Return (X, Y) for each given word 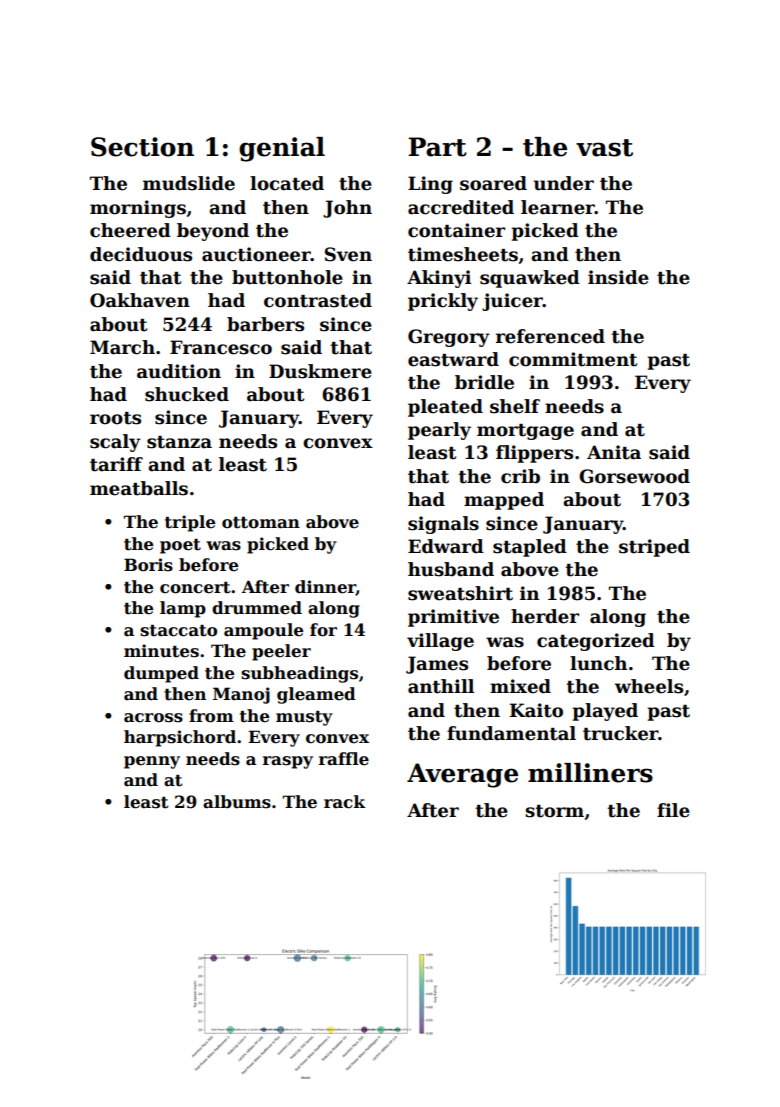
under (564, 183)
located (287, 183)
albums (237, 802)
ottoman (261, 523)
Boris (148, 565)
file (673, 810)
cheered (130, 230)
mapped (504, 501)
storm (554, 811)
